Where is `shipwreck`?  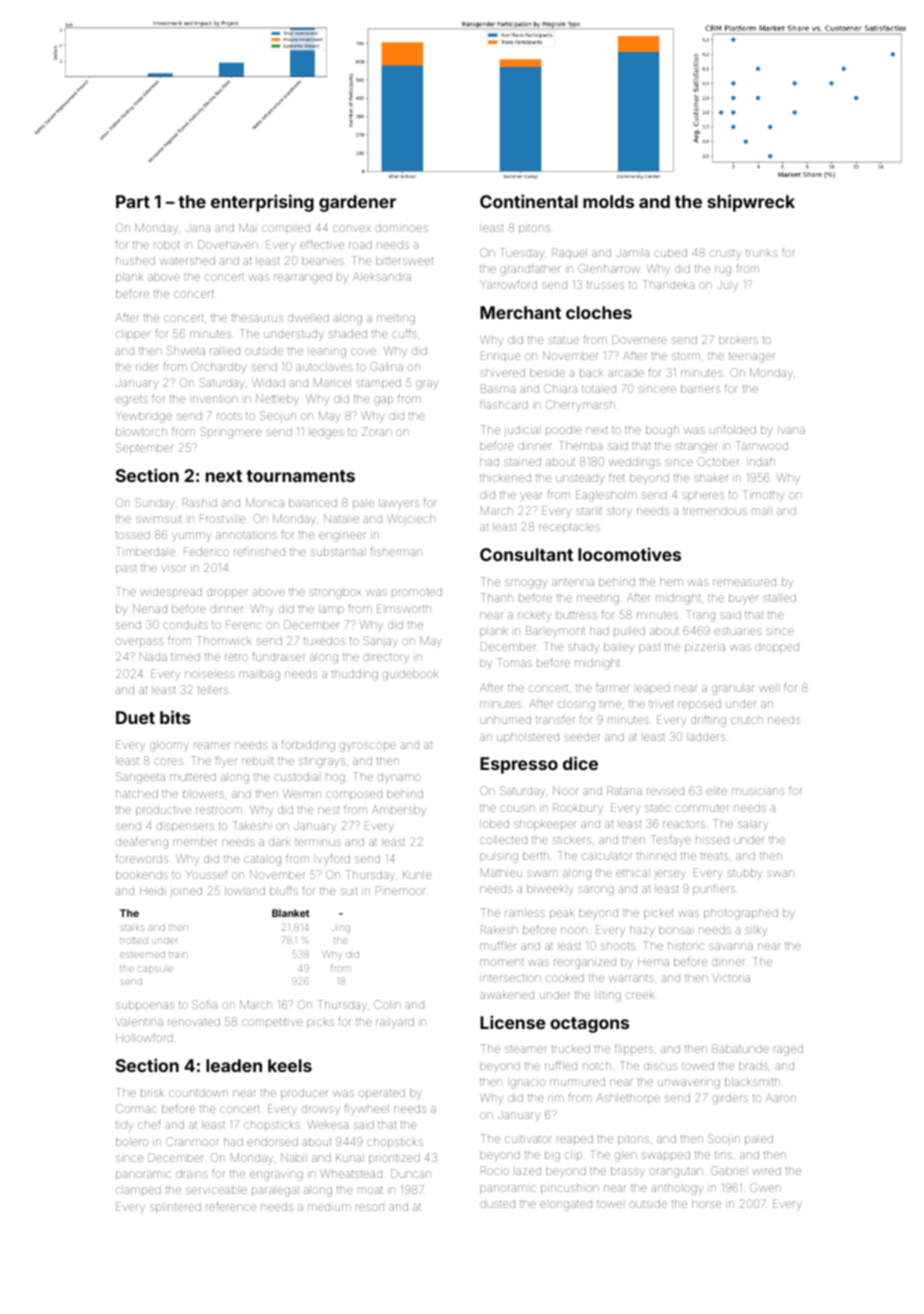
shipwreck is located at coordinates (751, 203).
